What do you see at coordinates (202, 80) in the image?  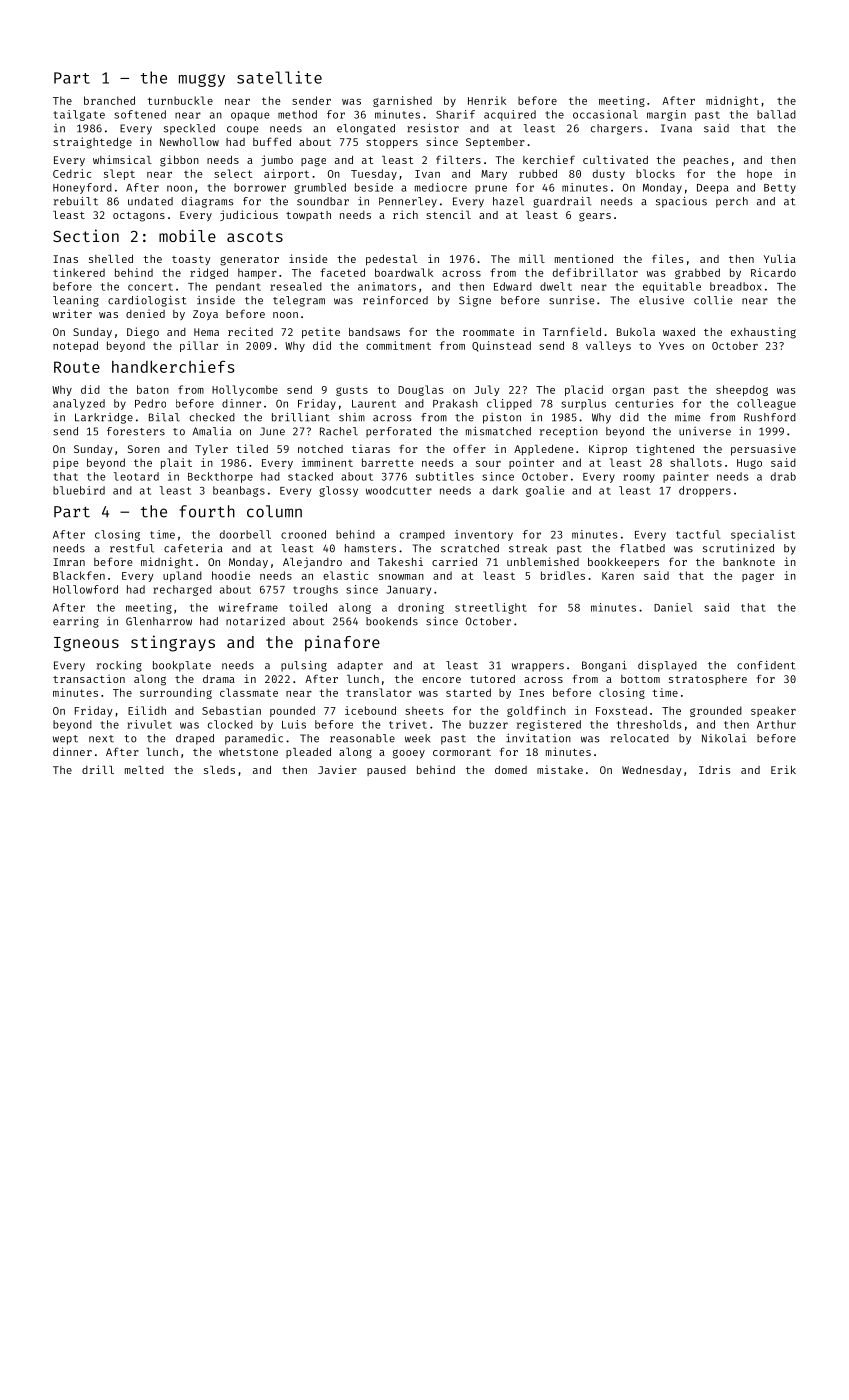 I see `muggy` at bounding box center [202, 80].
